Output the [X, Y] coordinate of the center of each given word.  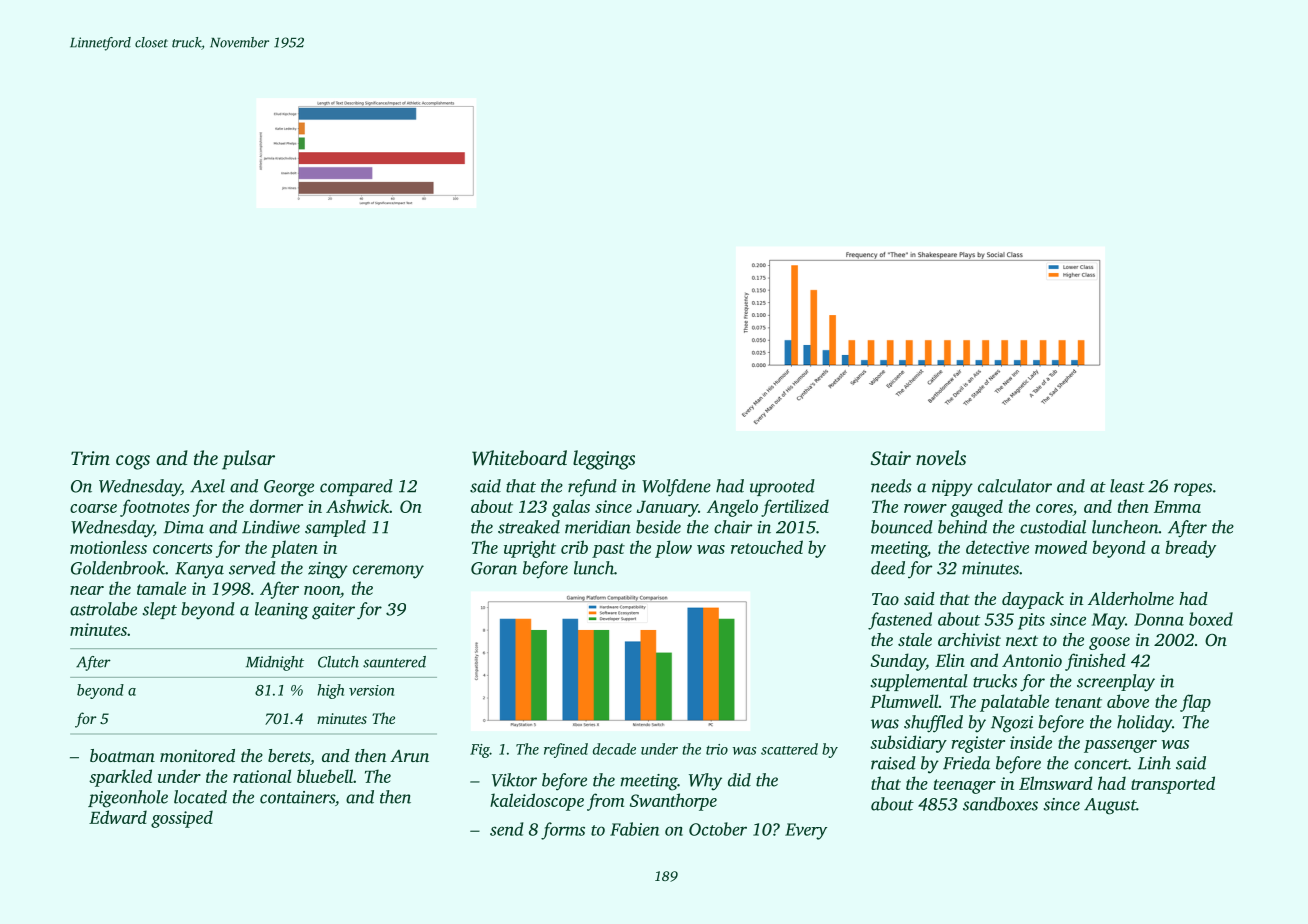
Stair [891, 458]
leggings [604, 460]
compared [356, 487]
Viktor [514, 780]
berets [289, 755]
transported [1173, 785]
